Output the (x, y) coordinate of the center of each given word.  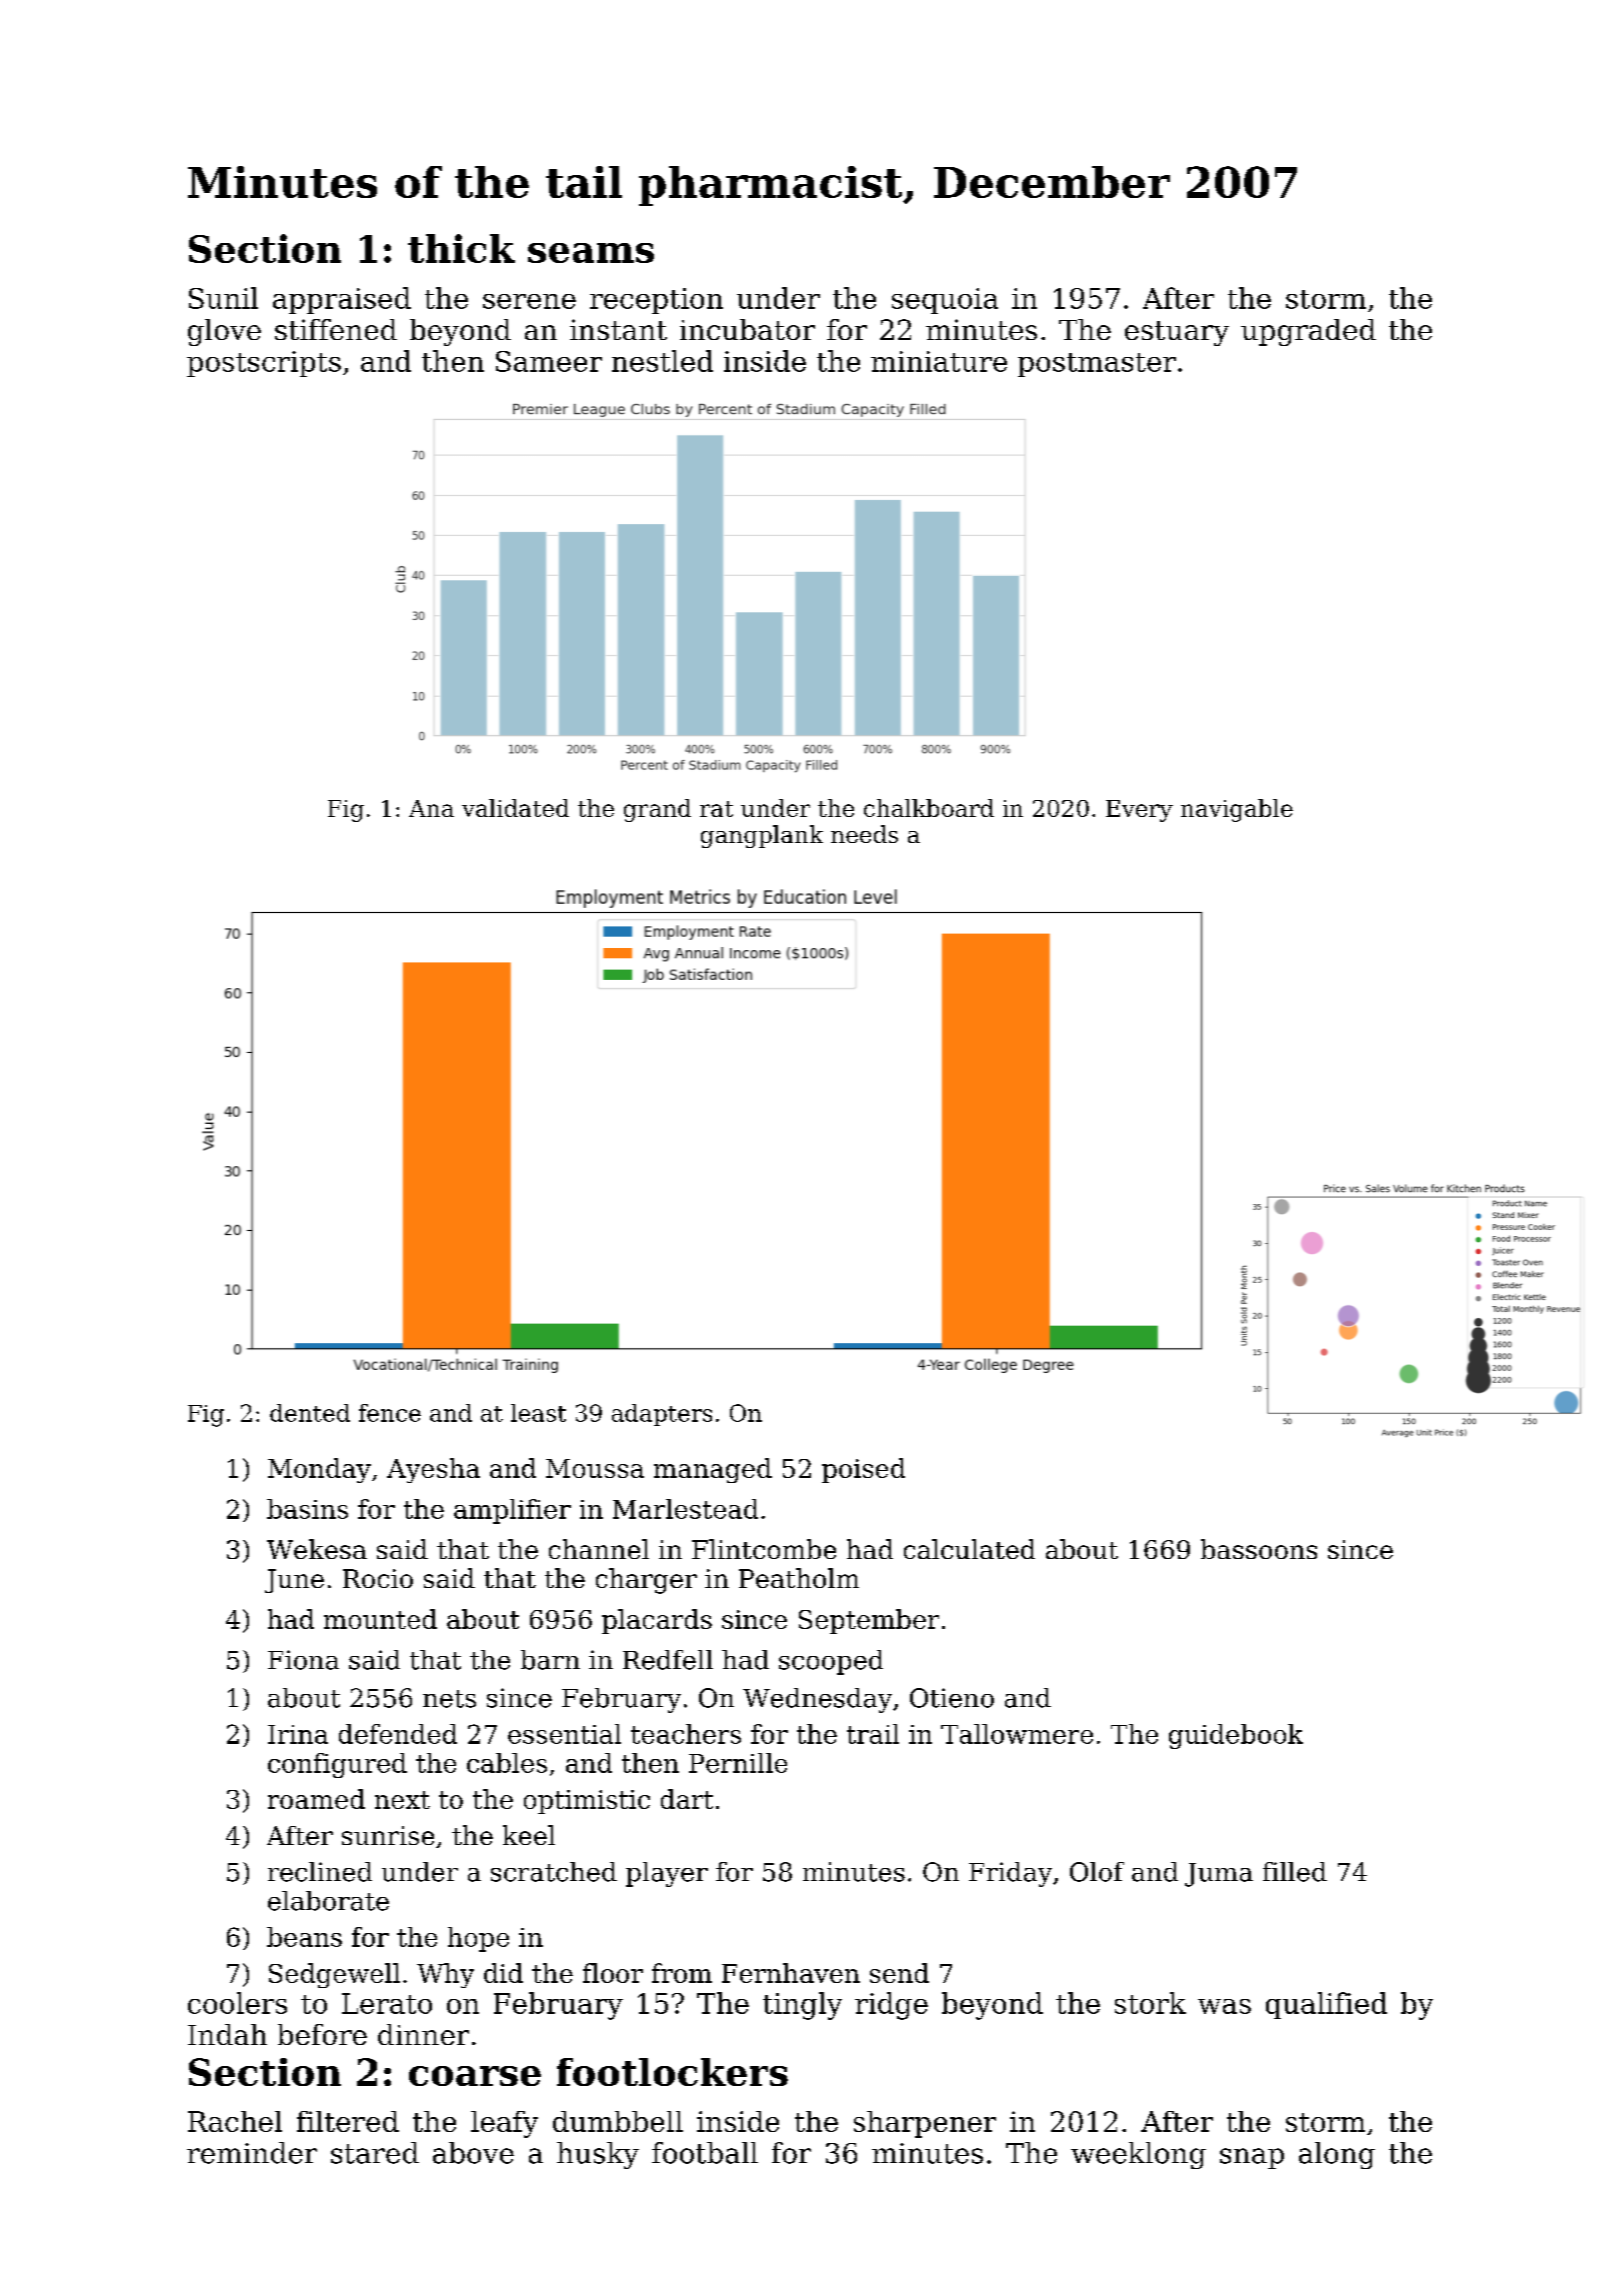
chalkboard (929, 808)
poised (863, 1470)
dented (310, 1413)
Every (1139, 811)
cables (507, 1763)
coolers (237, 2003)
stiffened (336, 329)
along (1337, 2155)
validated (515, 808)
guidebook (1236, 1736)
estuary (1177, 333)
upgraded (1308, 332)
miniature (939, 361)
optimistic (587, 1802)
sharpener (925, 2124)
